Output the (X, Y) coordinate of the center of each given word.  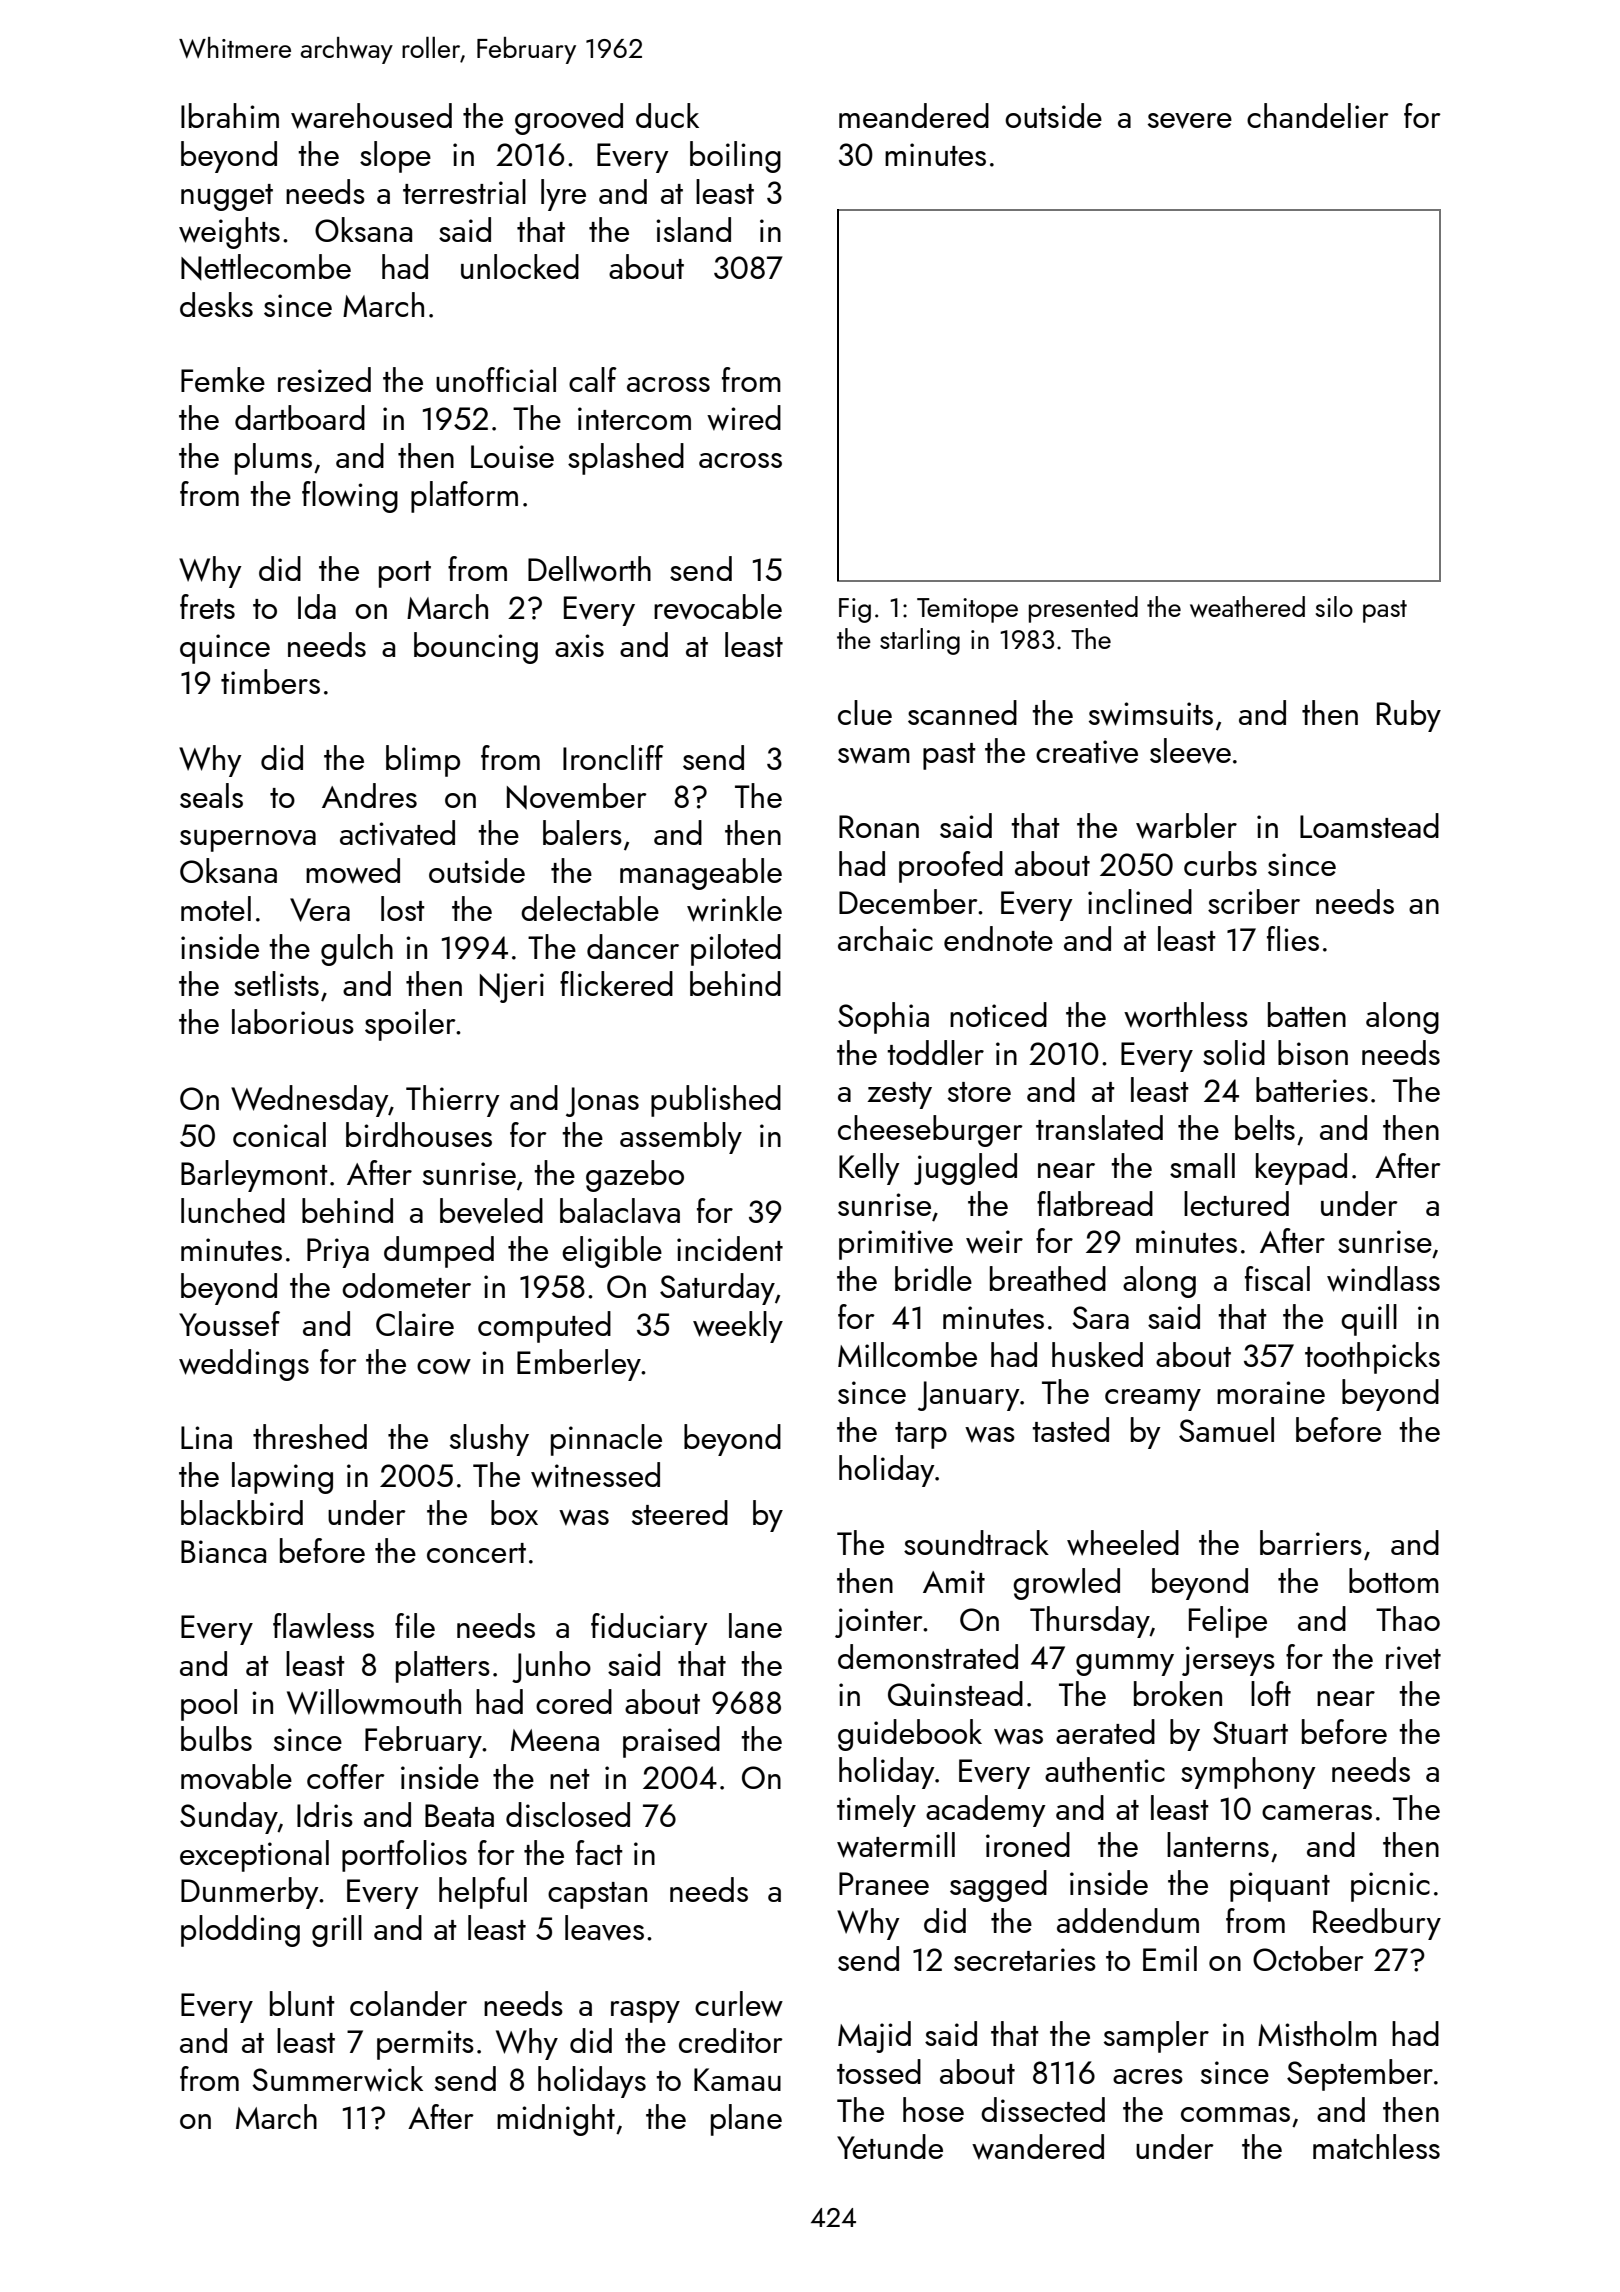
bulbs (216, 1738)
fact (599, 1852)
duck (667, 115)
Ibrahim (230, 115)
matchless (1376, 2146)
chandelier (1318, 115)
